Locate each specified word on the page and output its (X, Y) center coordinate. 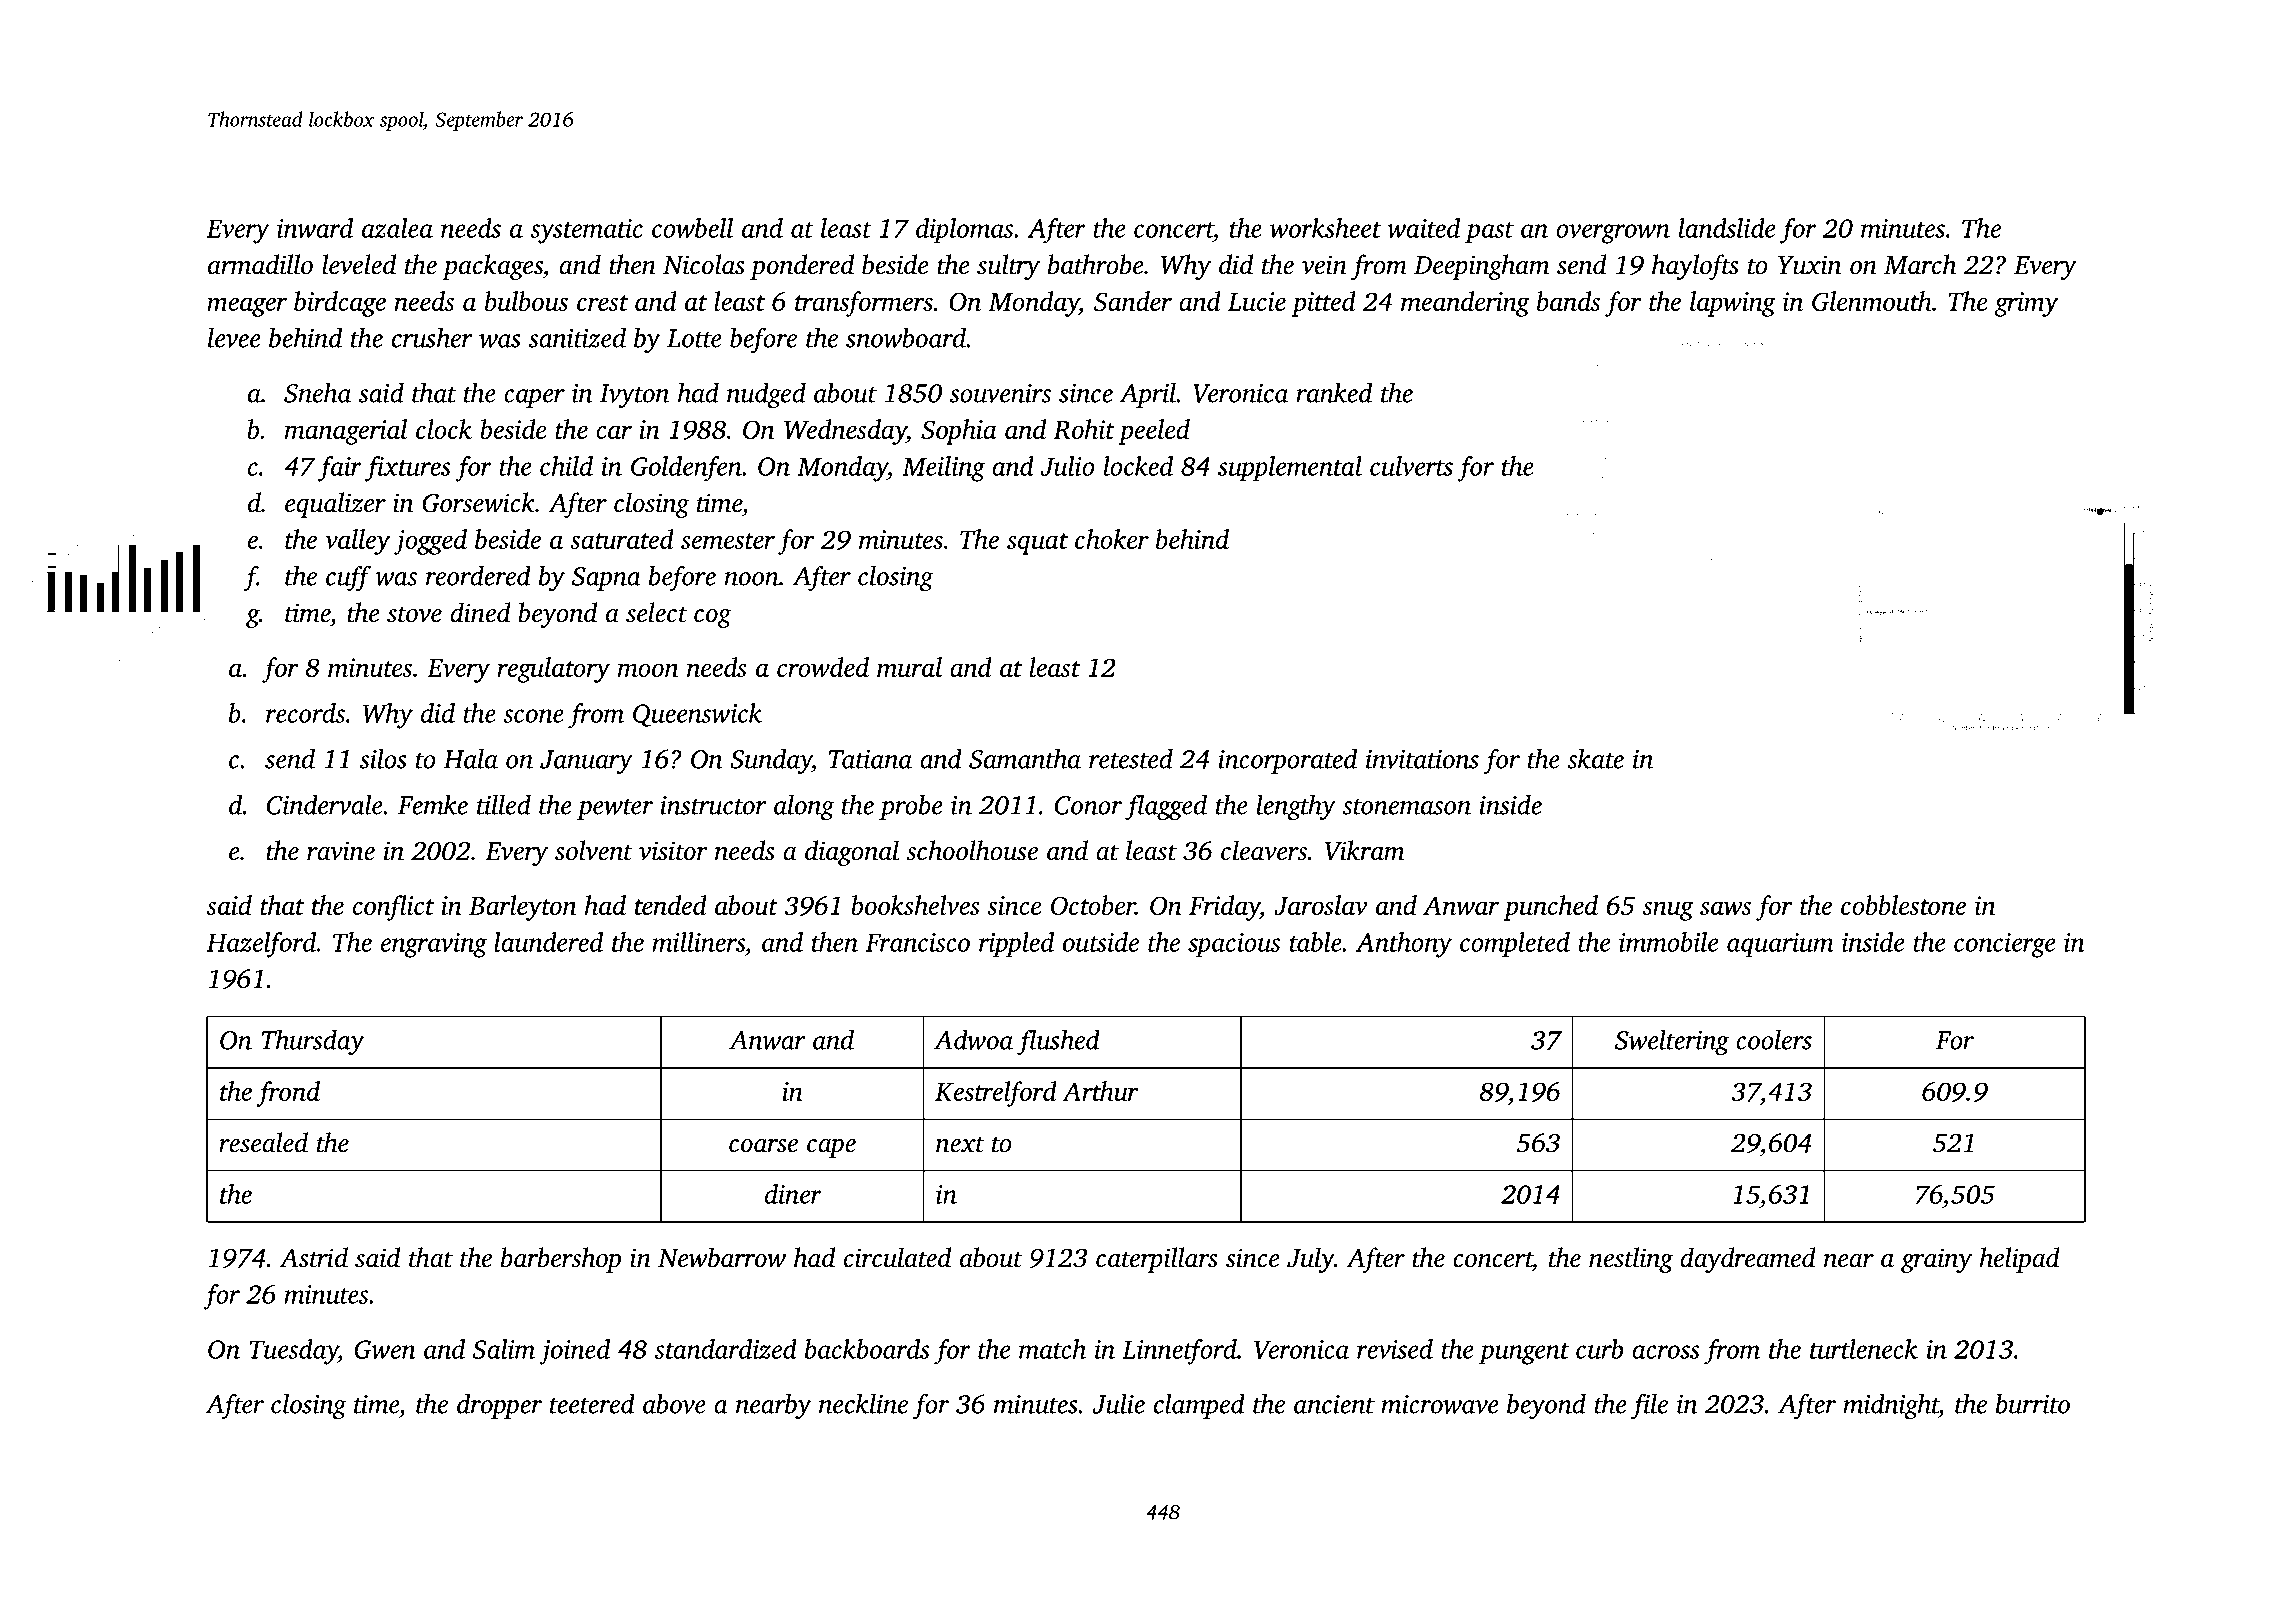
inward (315, 228)
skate (1595, 758)
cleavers (1264, 850)
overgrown (1613, 234)
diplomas (964, 231)
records (305, 713)
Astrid (314, 1257)
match (1052, 1349)
